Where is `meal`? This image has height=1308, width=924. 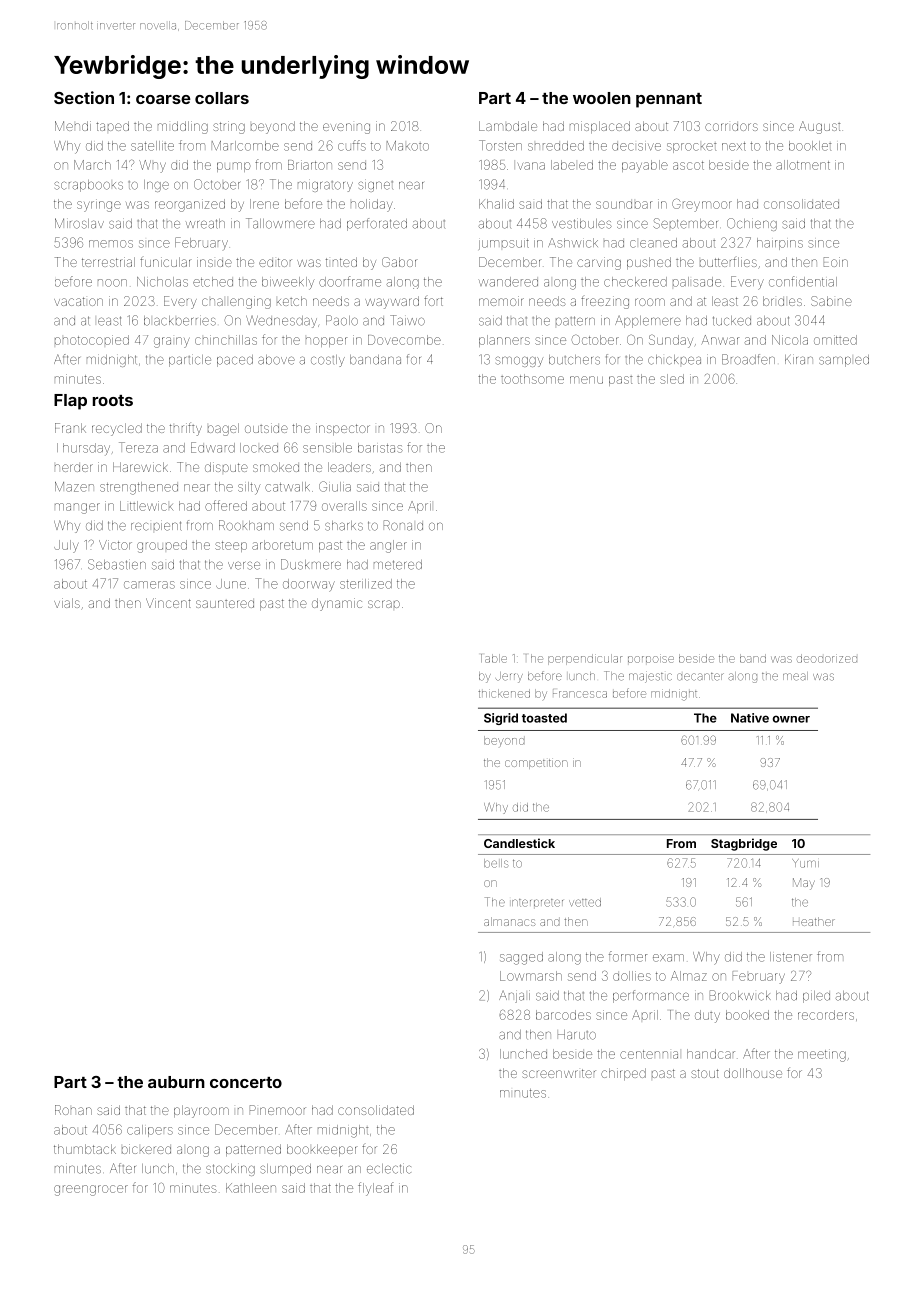 meal is located at coordinates (795, 676).
